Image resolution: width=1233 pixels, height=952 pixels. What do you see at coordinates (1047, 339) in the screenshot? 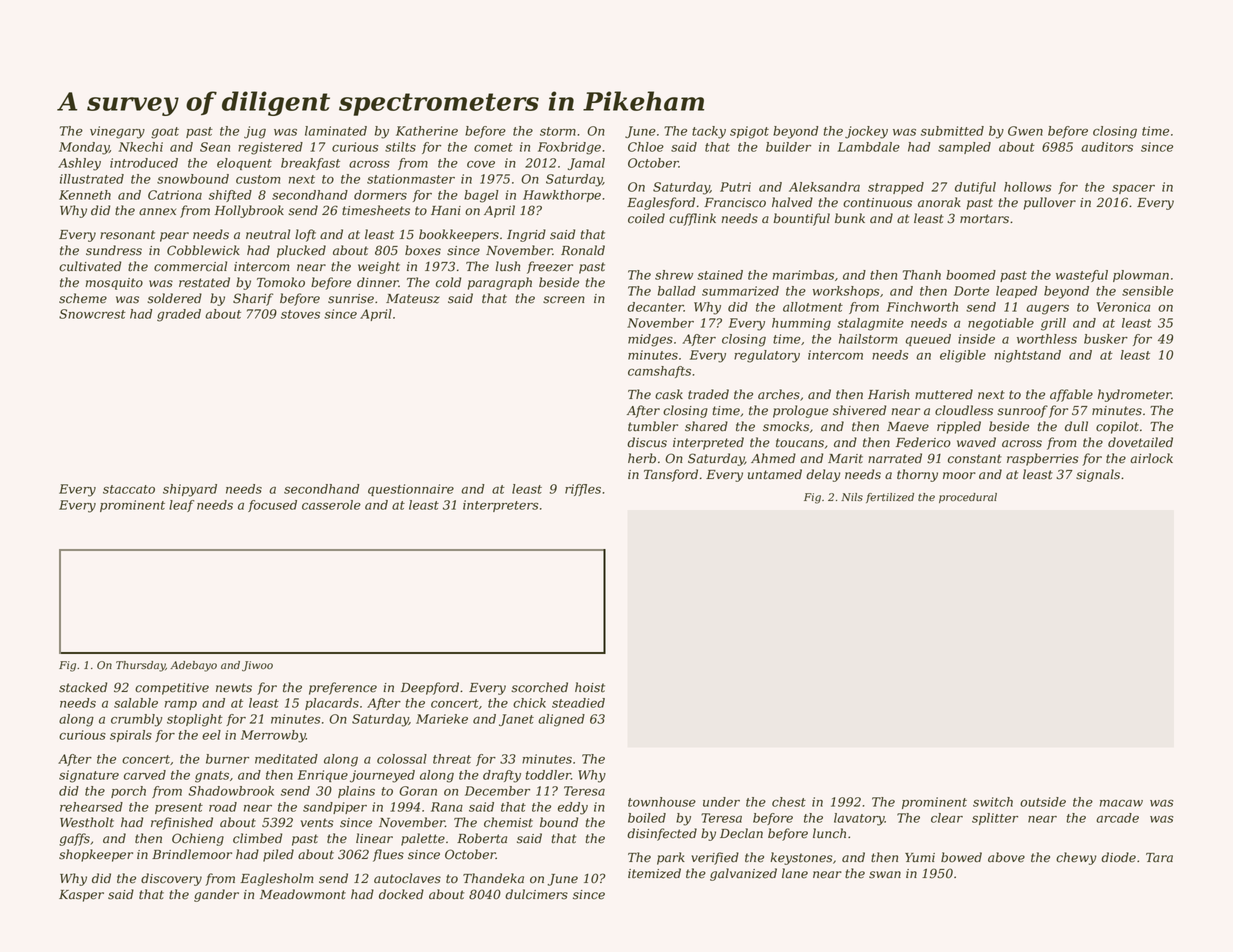
I see `worthless` at bounding box center [1047, 339].
